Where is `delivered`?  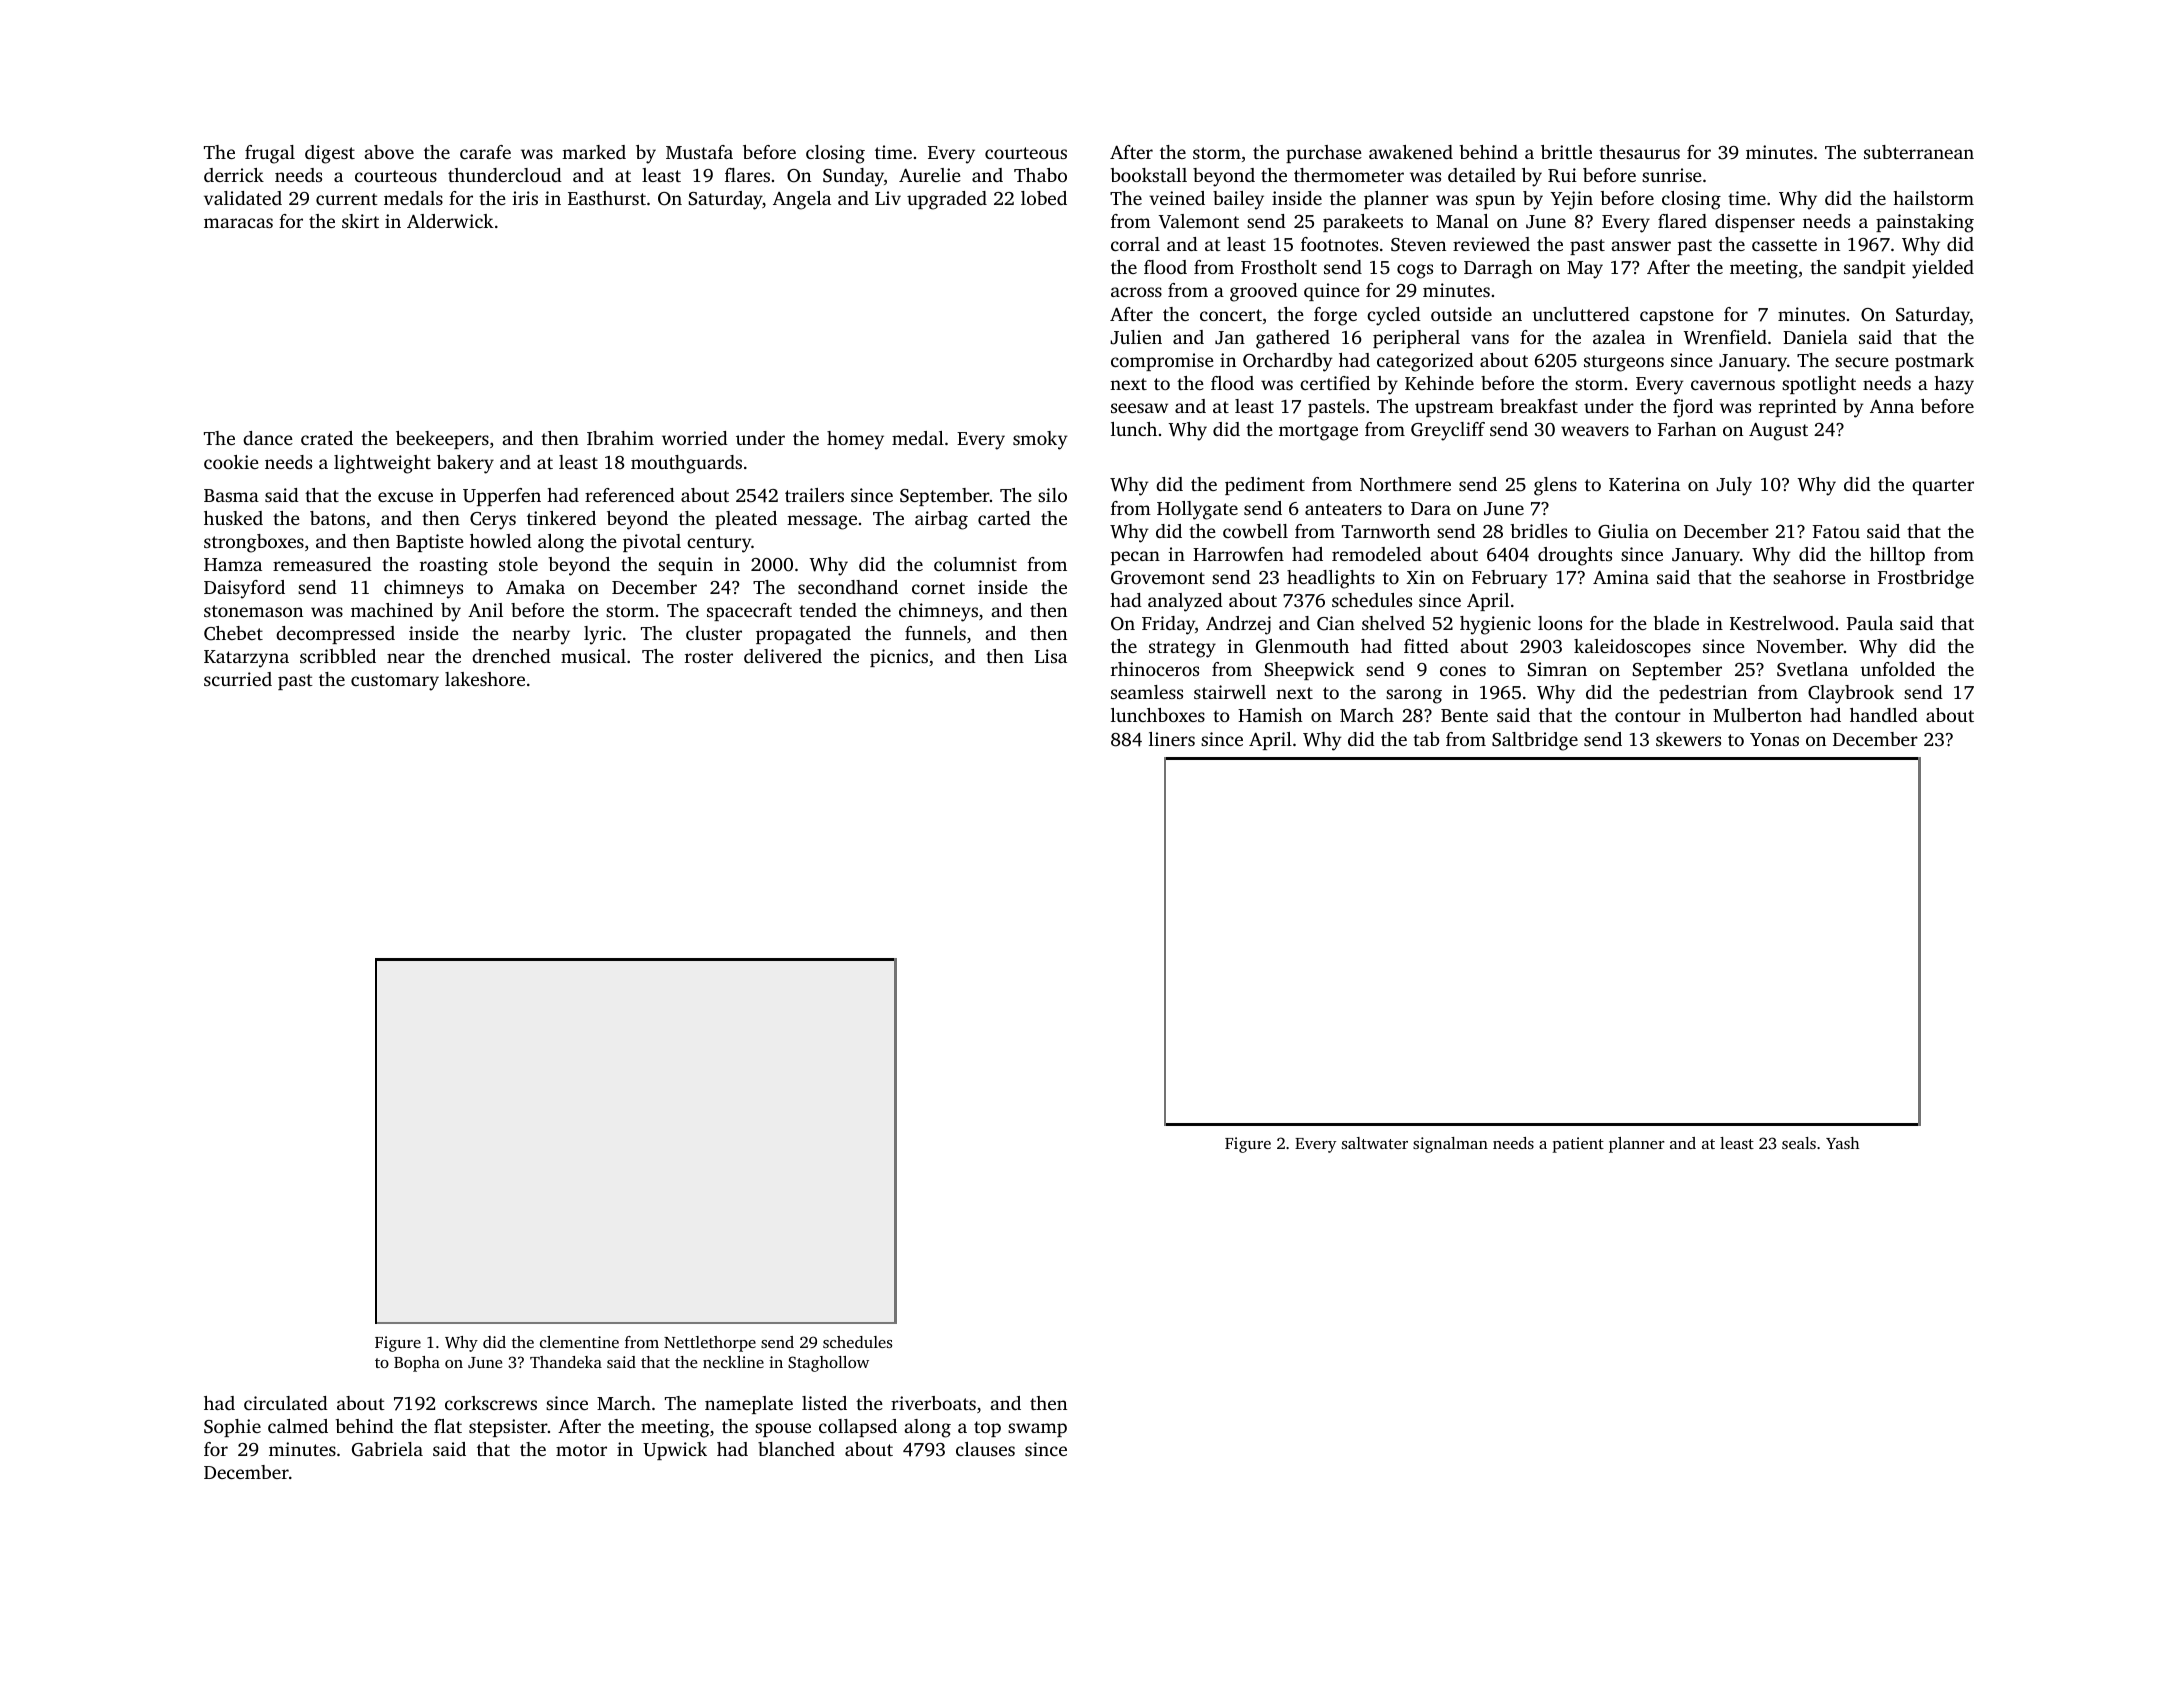 delivered is located at coordinates (783, 656).
